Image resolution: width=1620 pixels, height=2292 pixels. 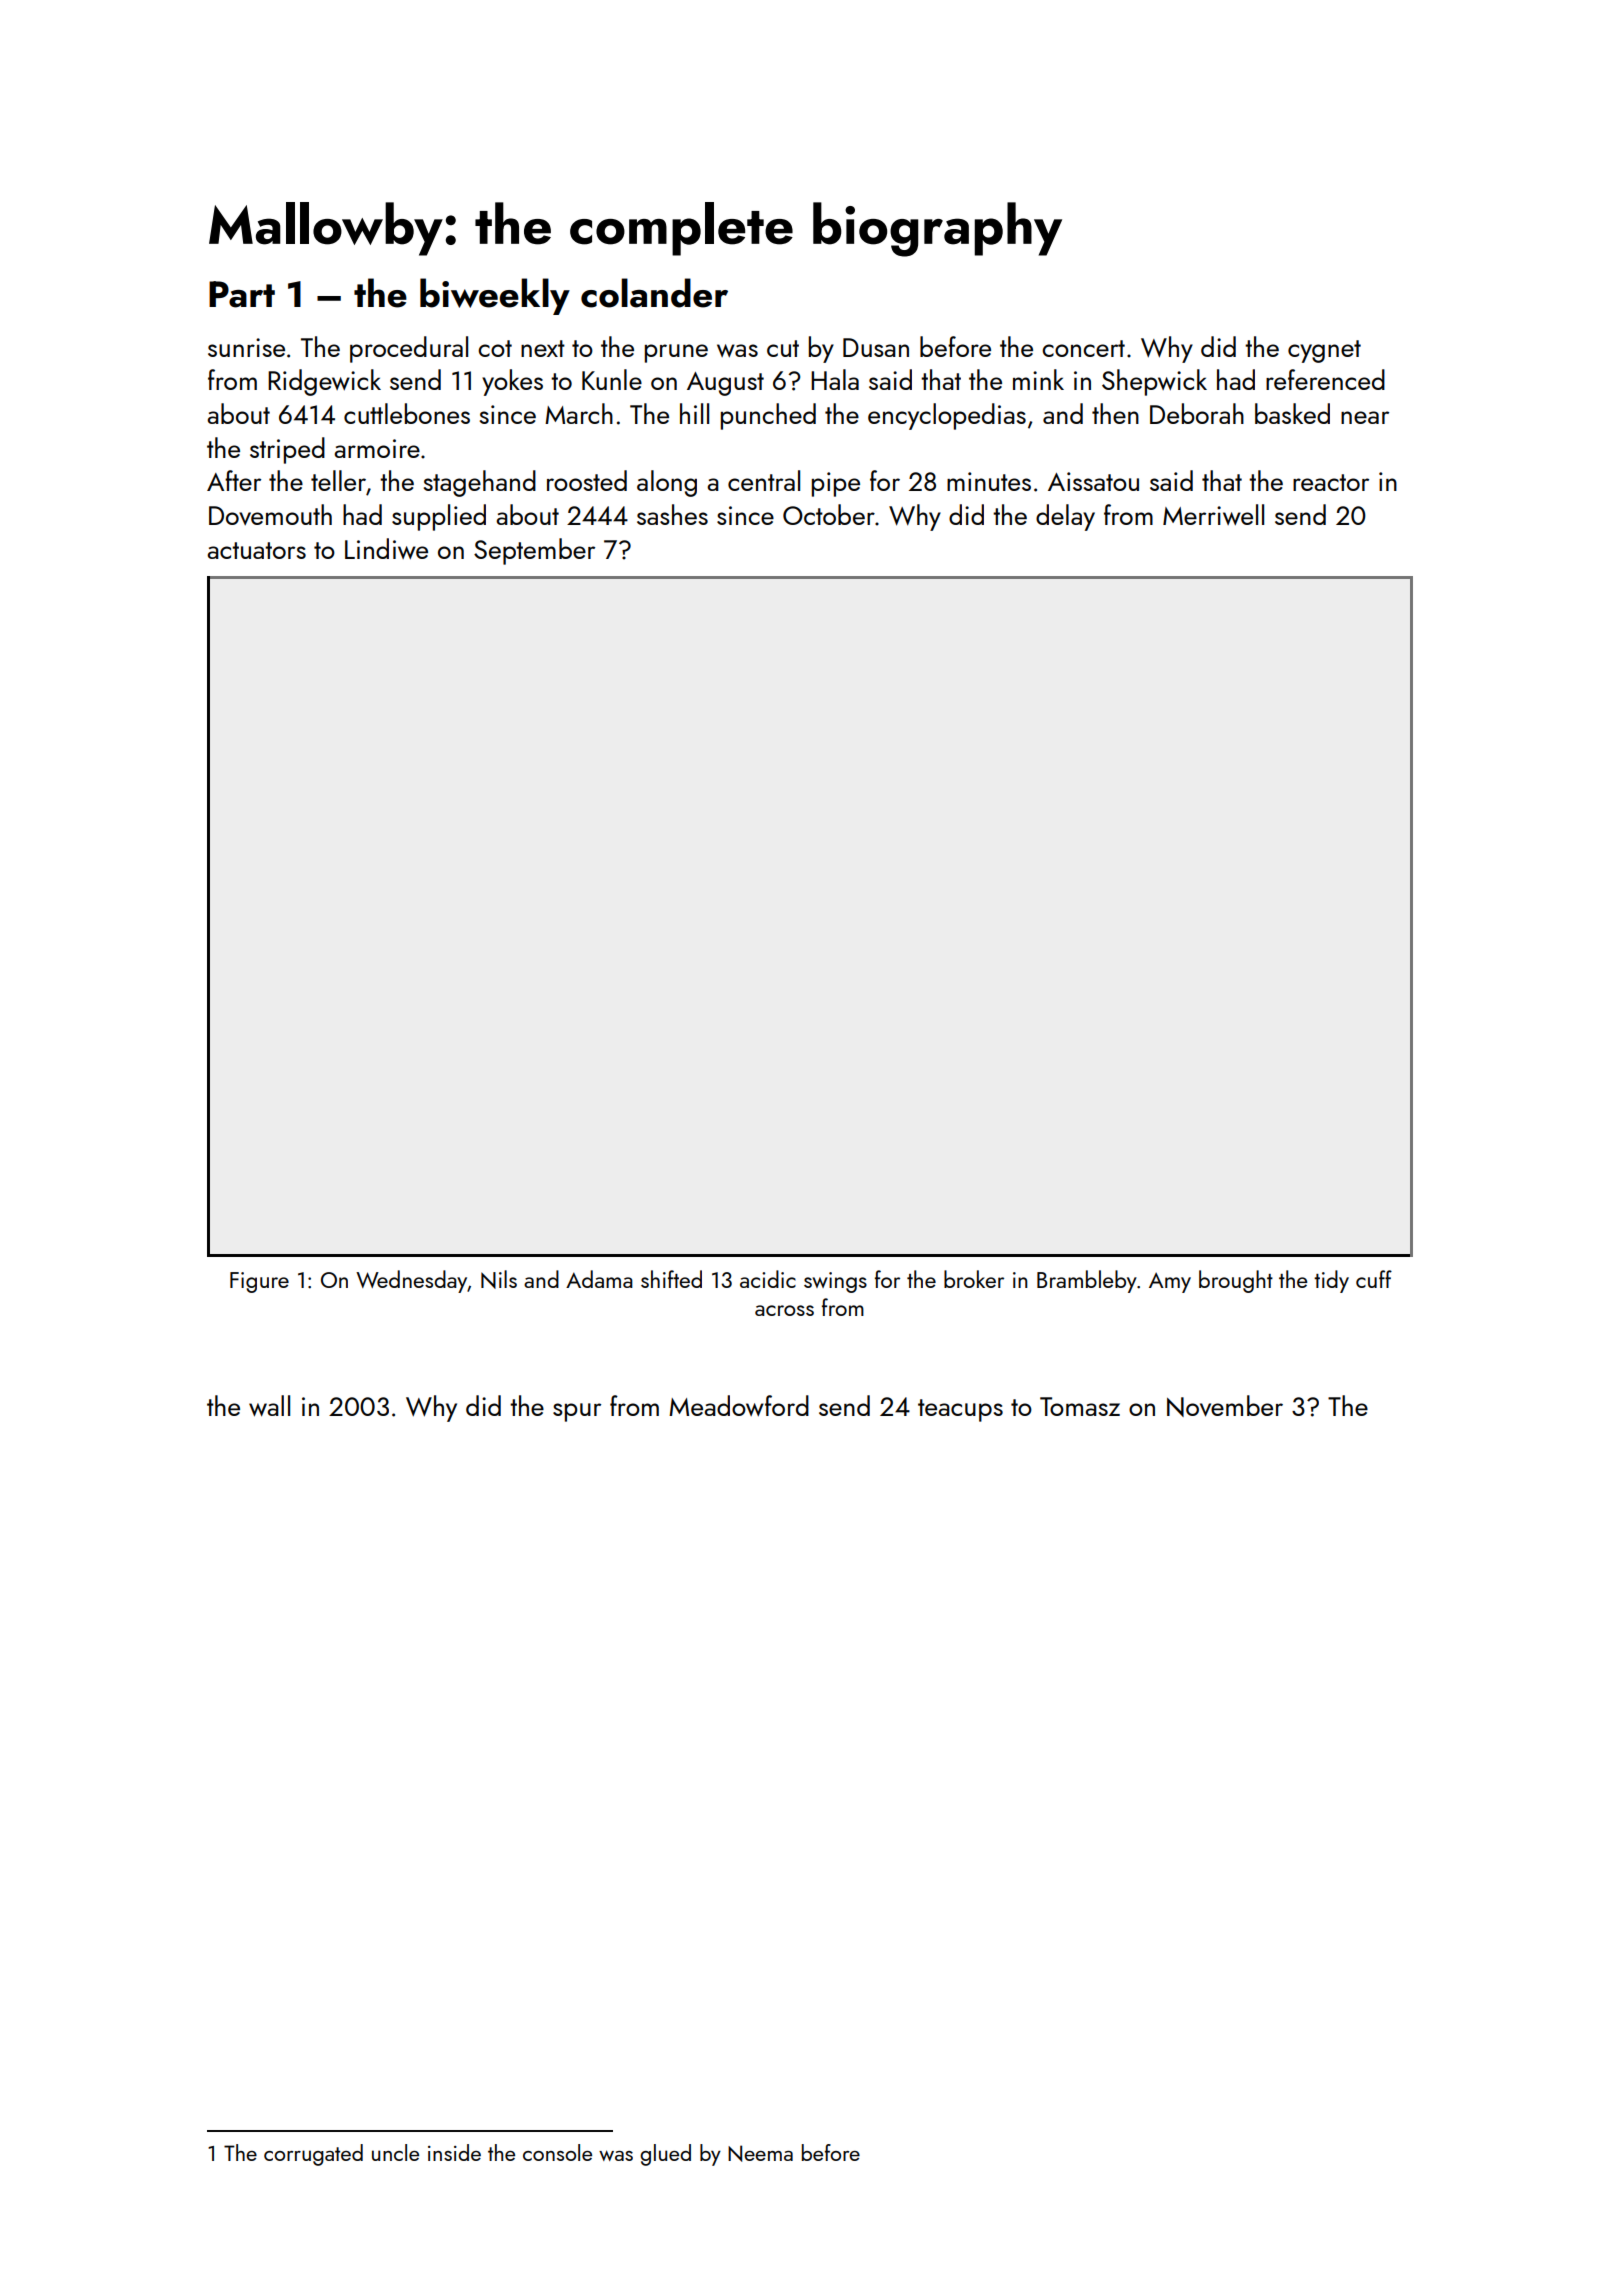 I want to click on Figure, so click(x=259, y=1282).
